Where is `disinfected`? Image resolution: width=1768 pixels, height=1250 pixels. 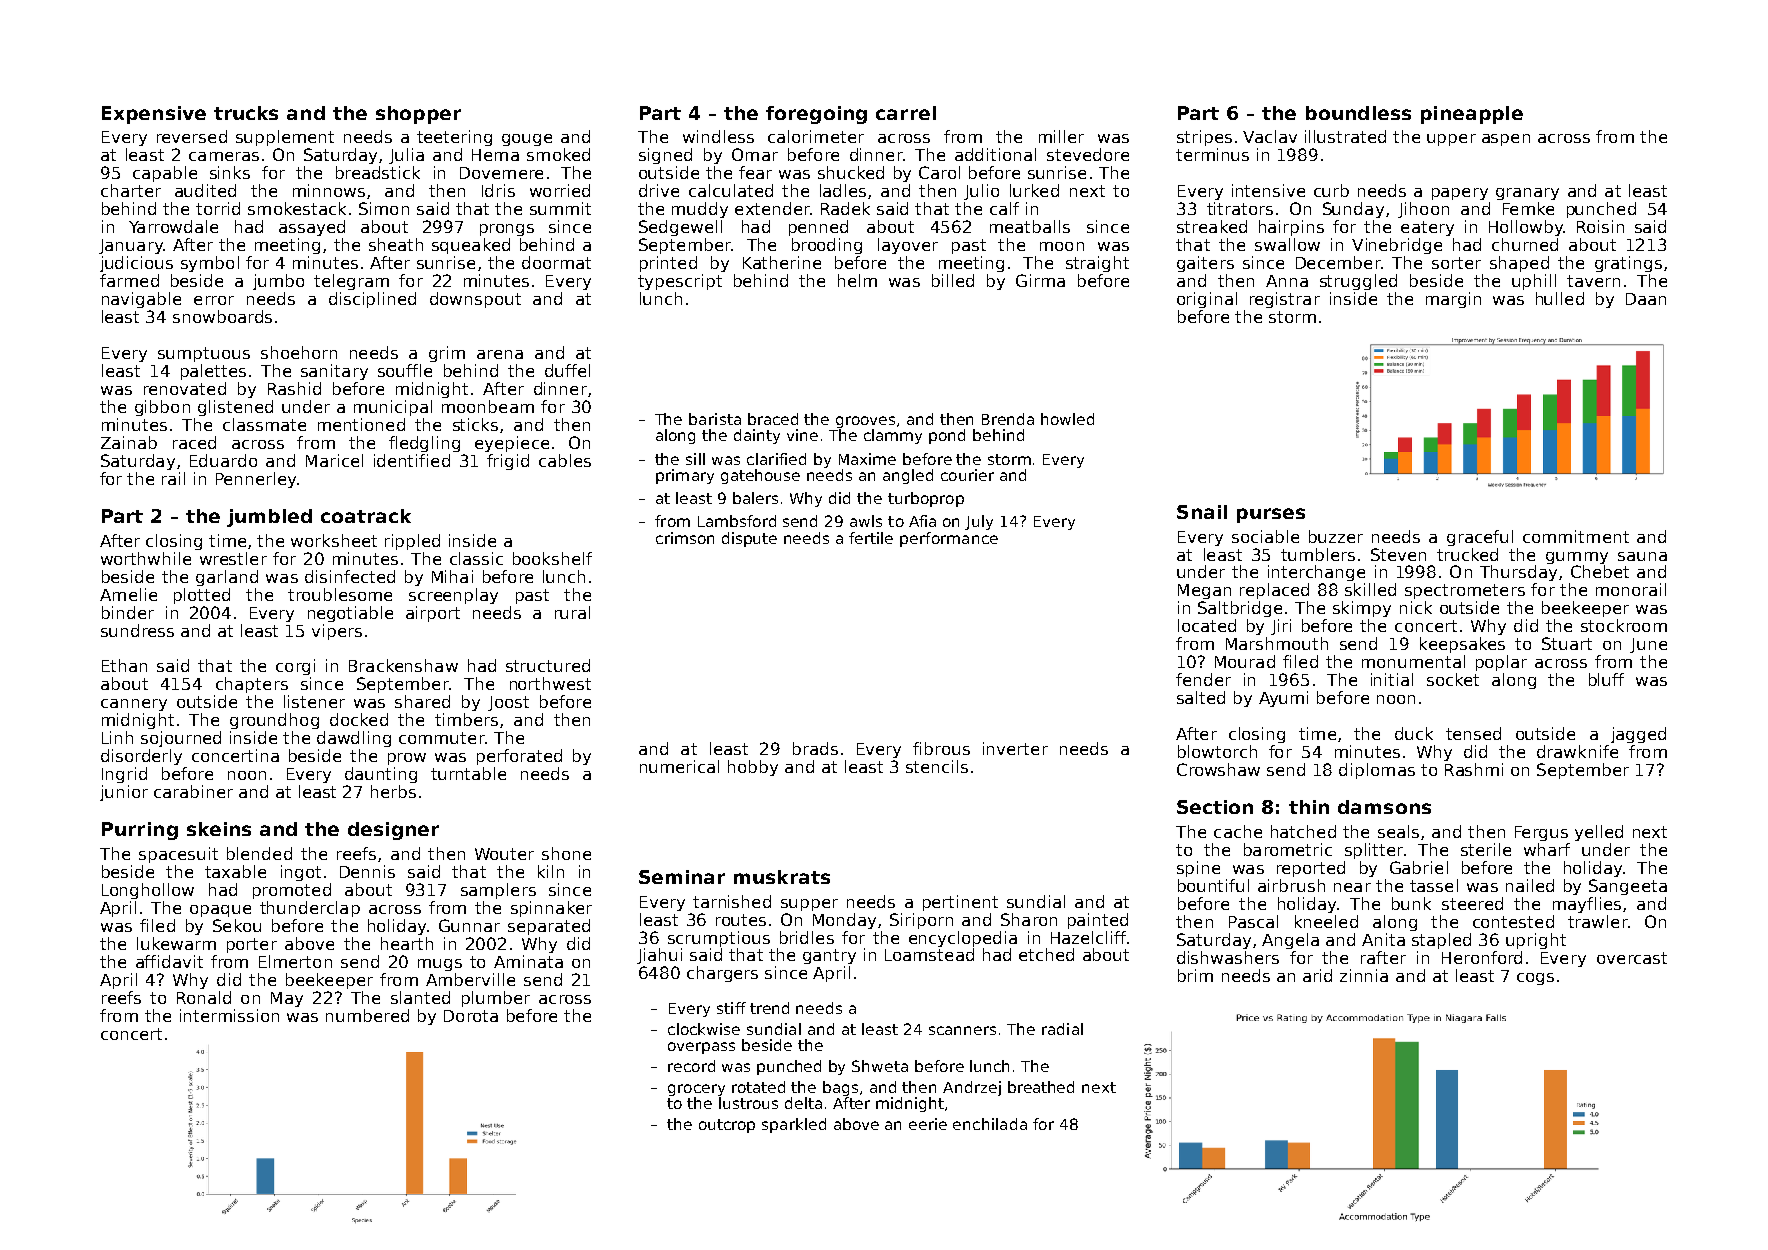
disinfected is located at coordinates (350, 576).
